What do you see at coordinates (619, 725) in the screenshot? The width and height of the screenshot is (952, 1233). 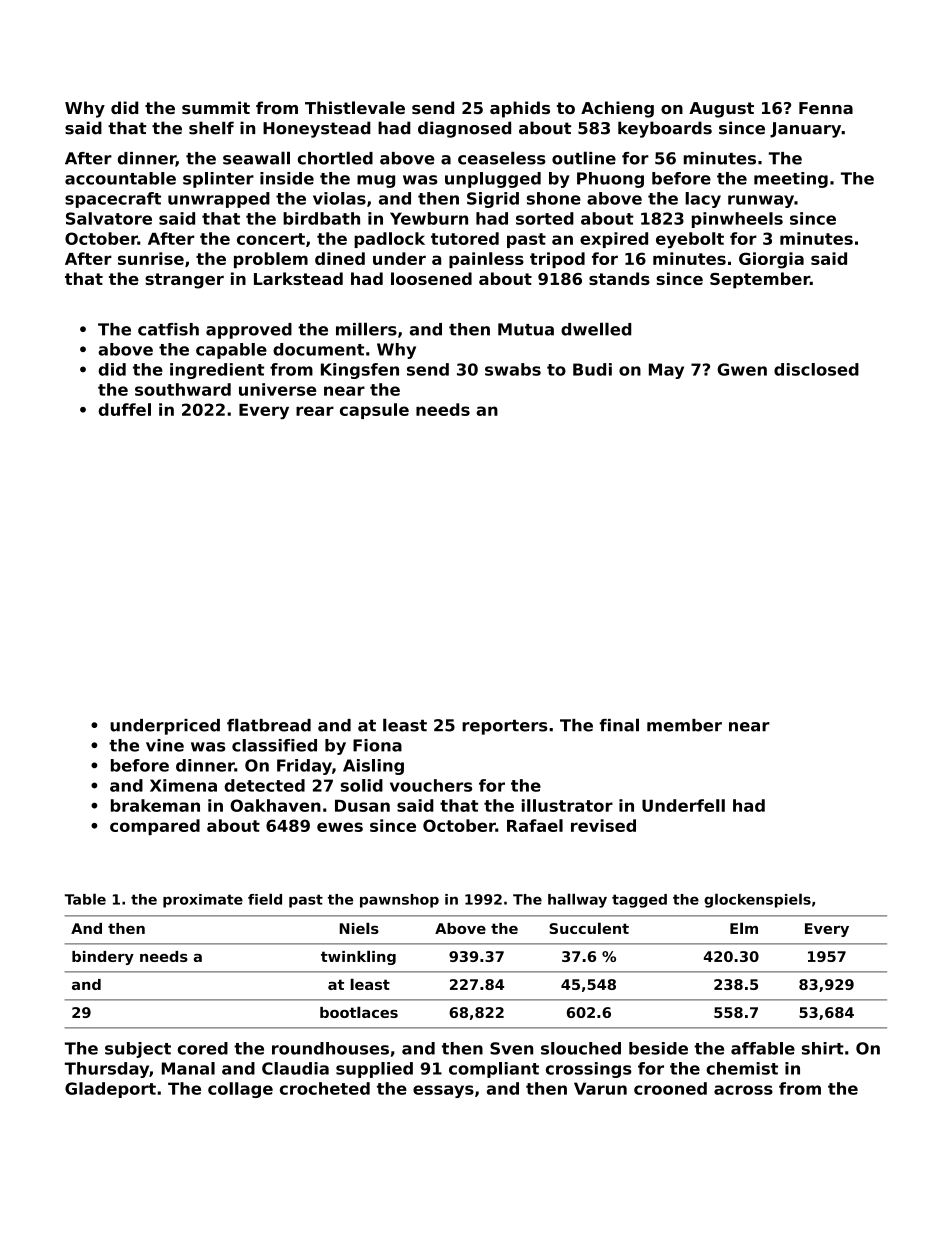 I see `final` at bounding box center [619, 725].
